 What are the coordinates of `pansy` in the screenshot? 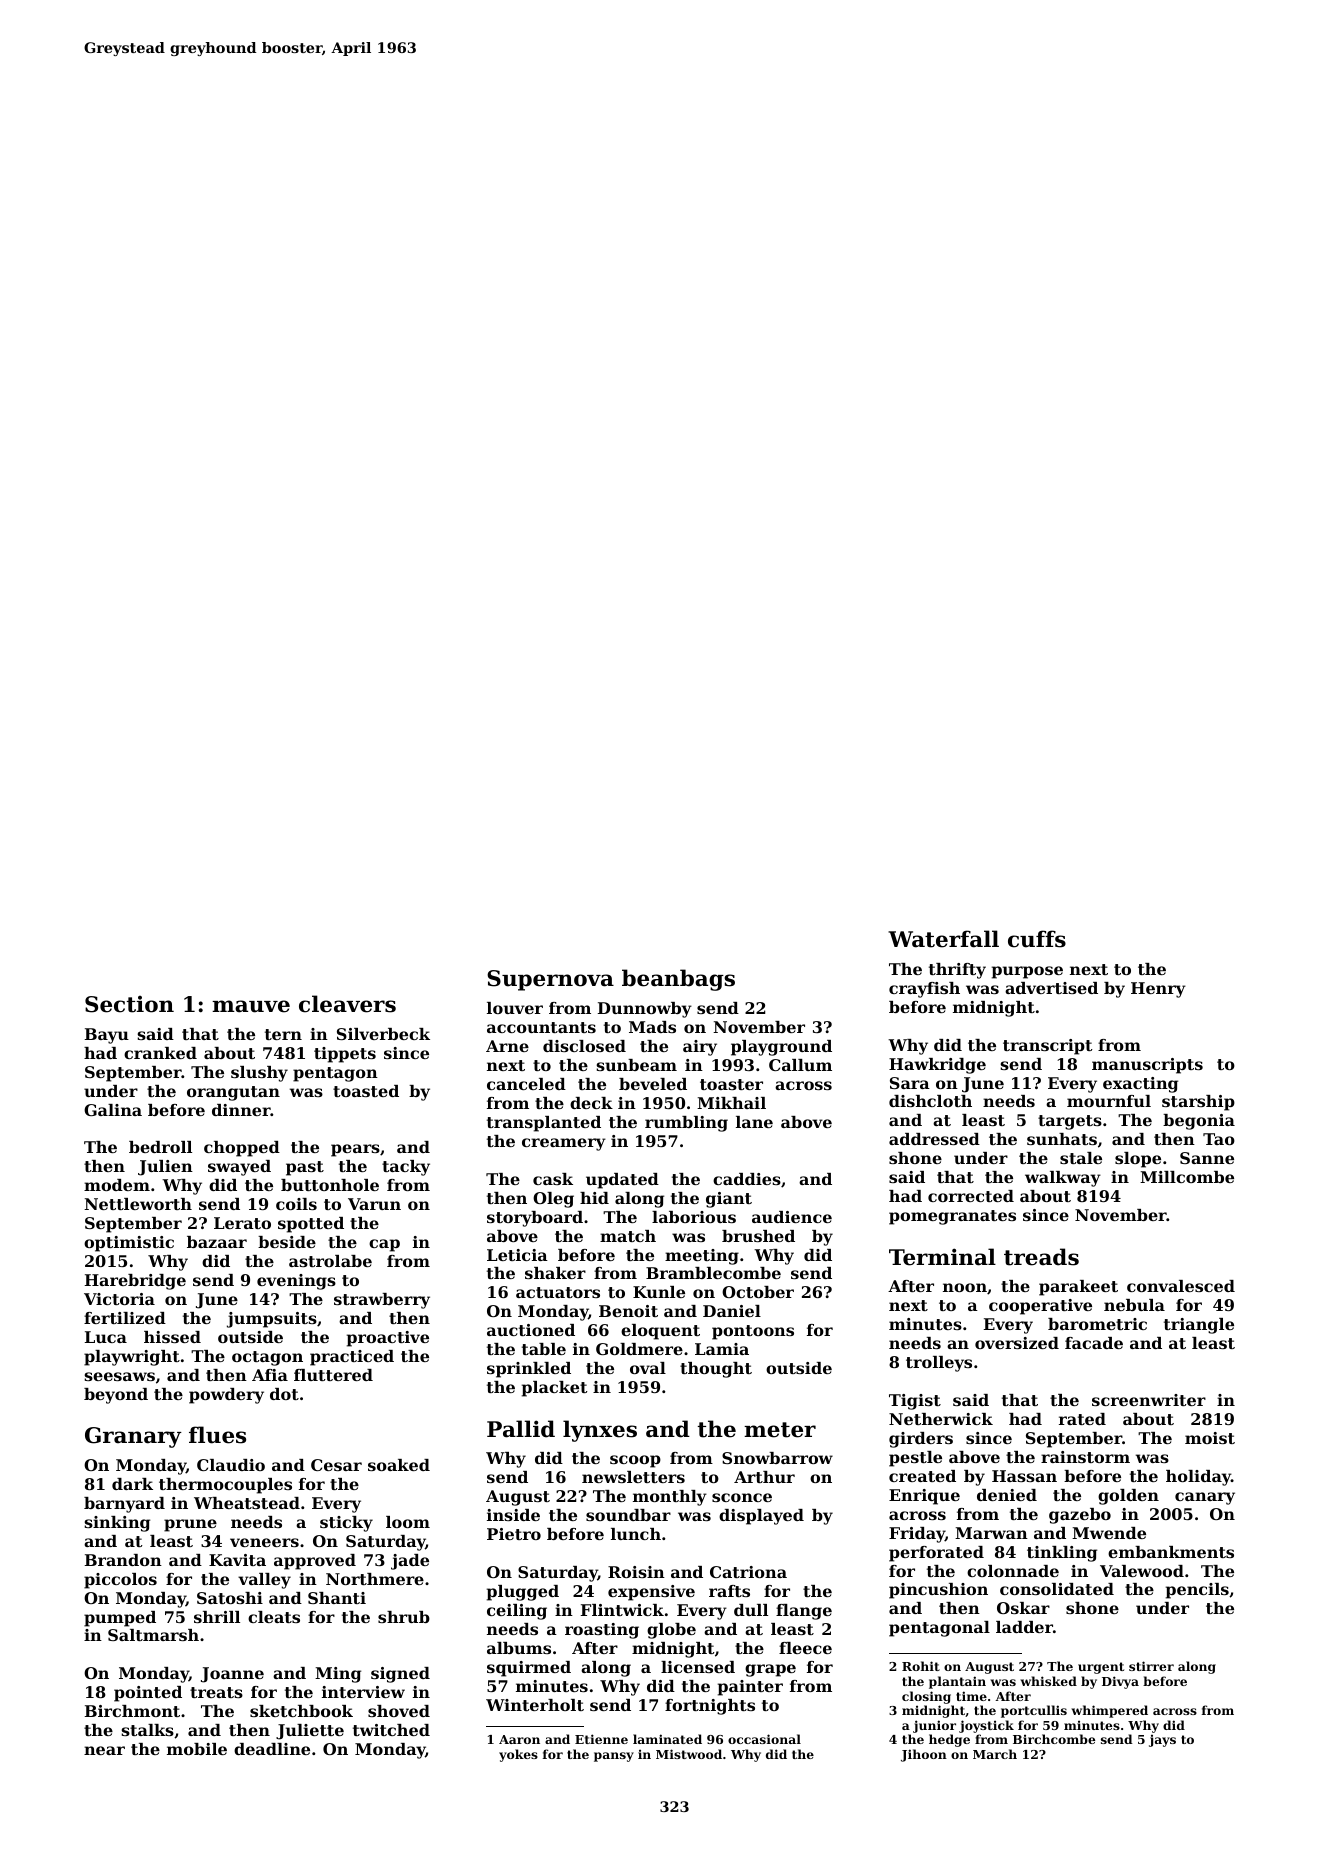 It's located at (614, 1757).
